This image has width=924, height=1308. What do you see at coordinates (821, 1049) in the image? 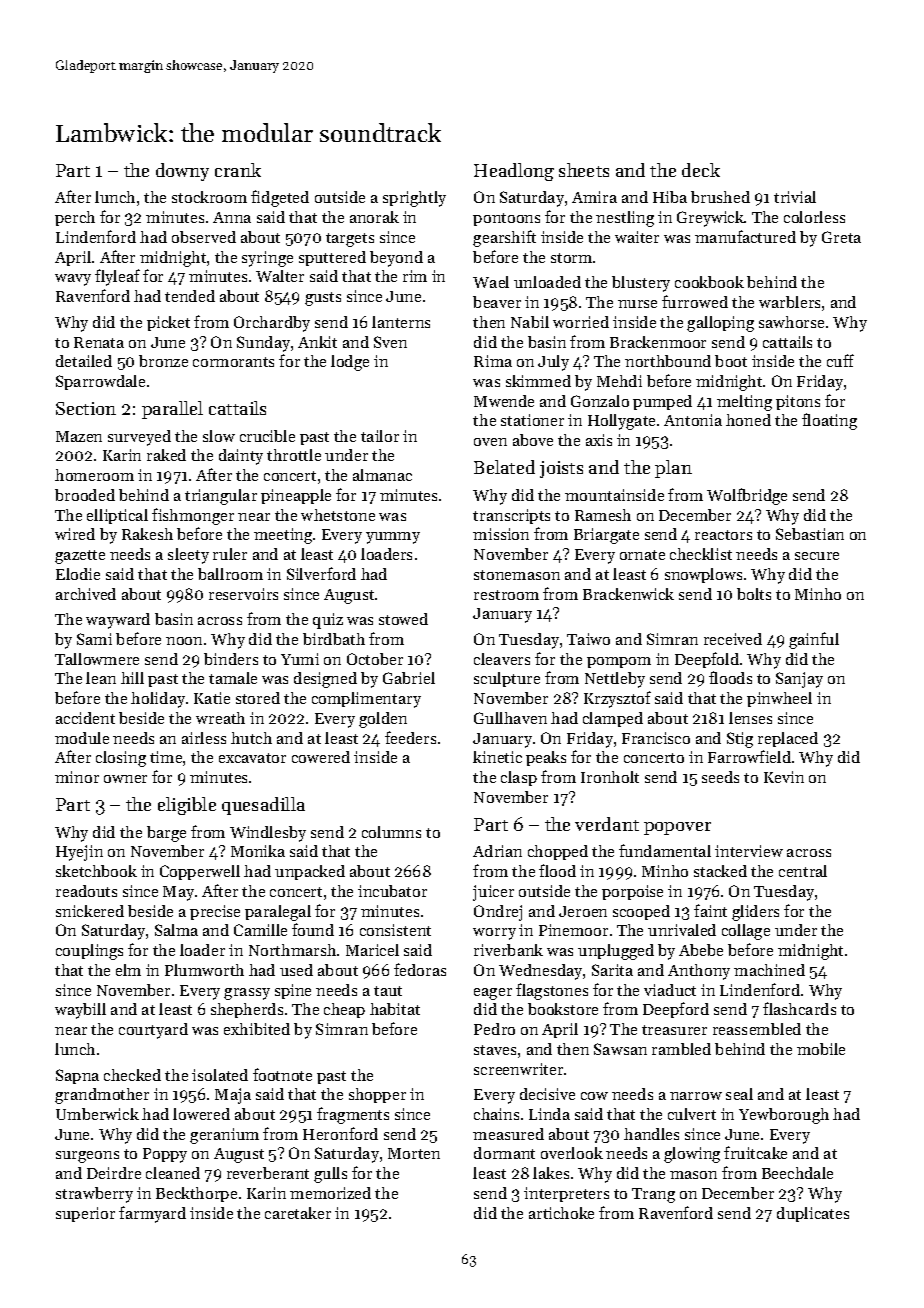
I see `mobile` at bounding box center [821, 1049].
